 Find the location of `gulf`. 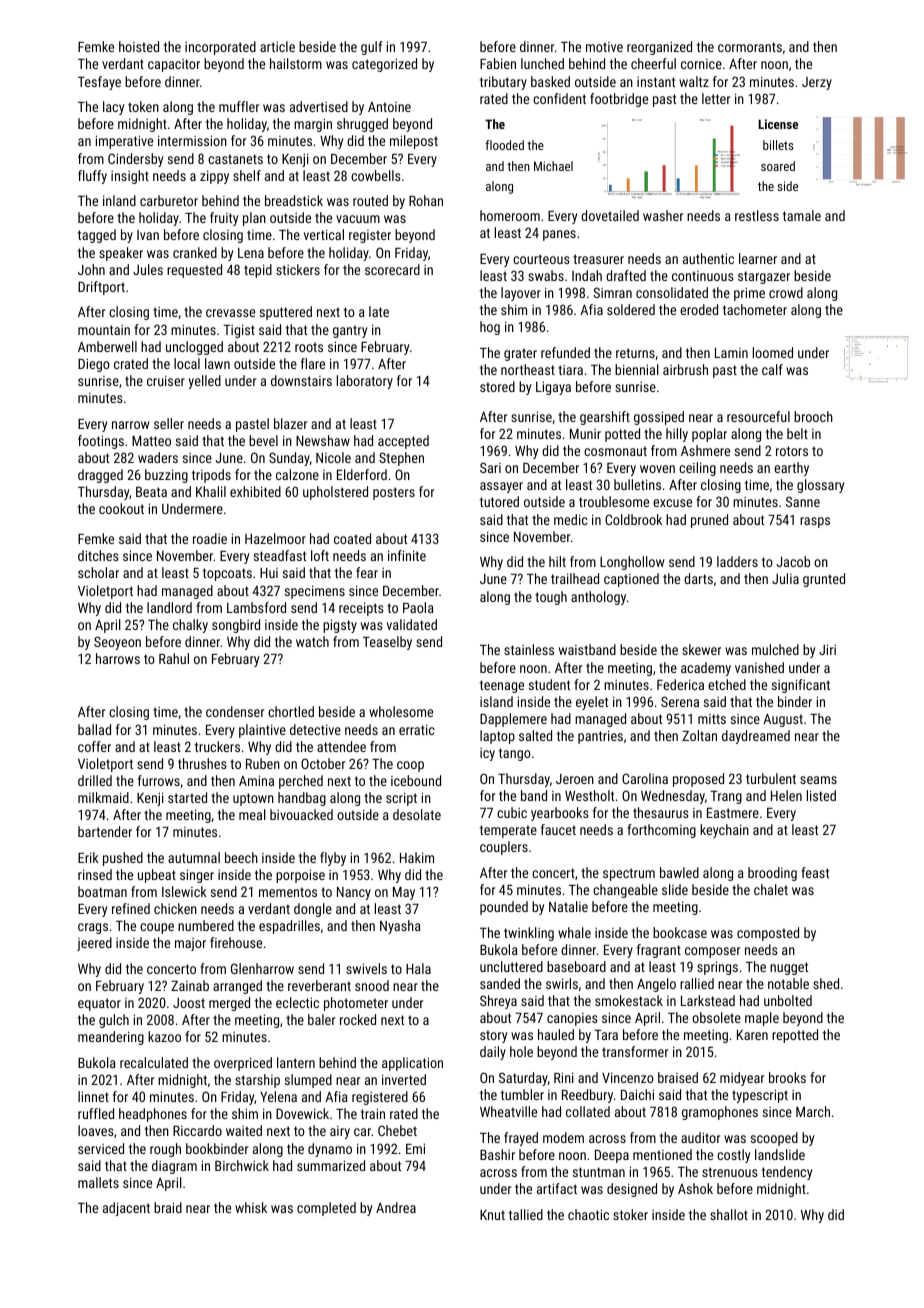

gulf is located at coordinates (372, 48).
